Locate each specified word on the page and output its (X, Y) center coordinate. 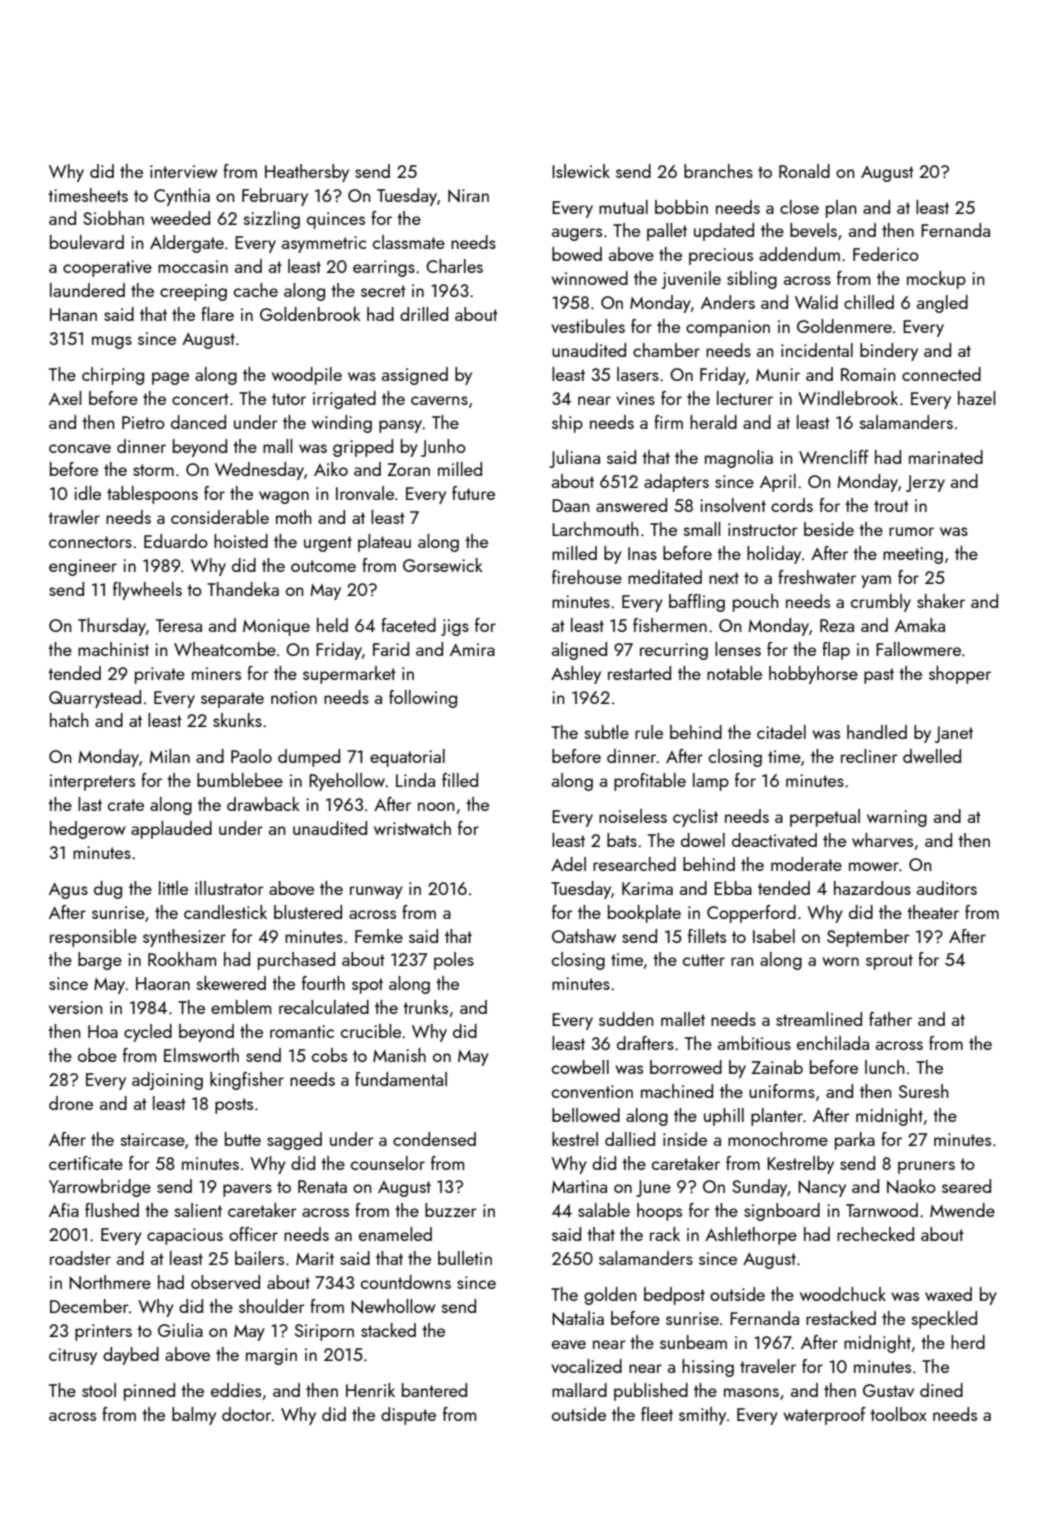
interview (184, 171)
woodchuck (843, 1294)
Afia (64, 1210)
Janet (954, 734)
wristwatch (412, 828)
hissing (708, 1368)
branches (718, 171)
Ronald (804, 171)
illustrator (229, 888)
